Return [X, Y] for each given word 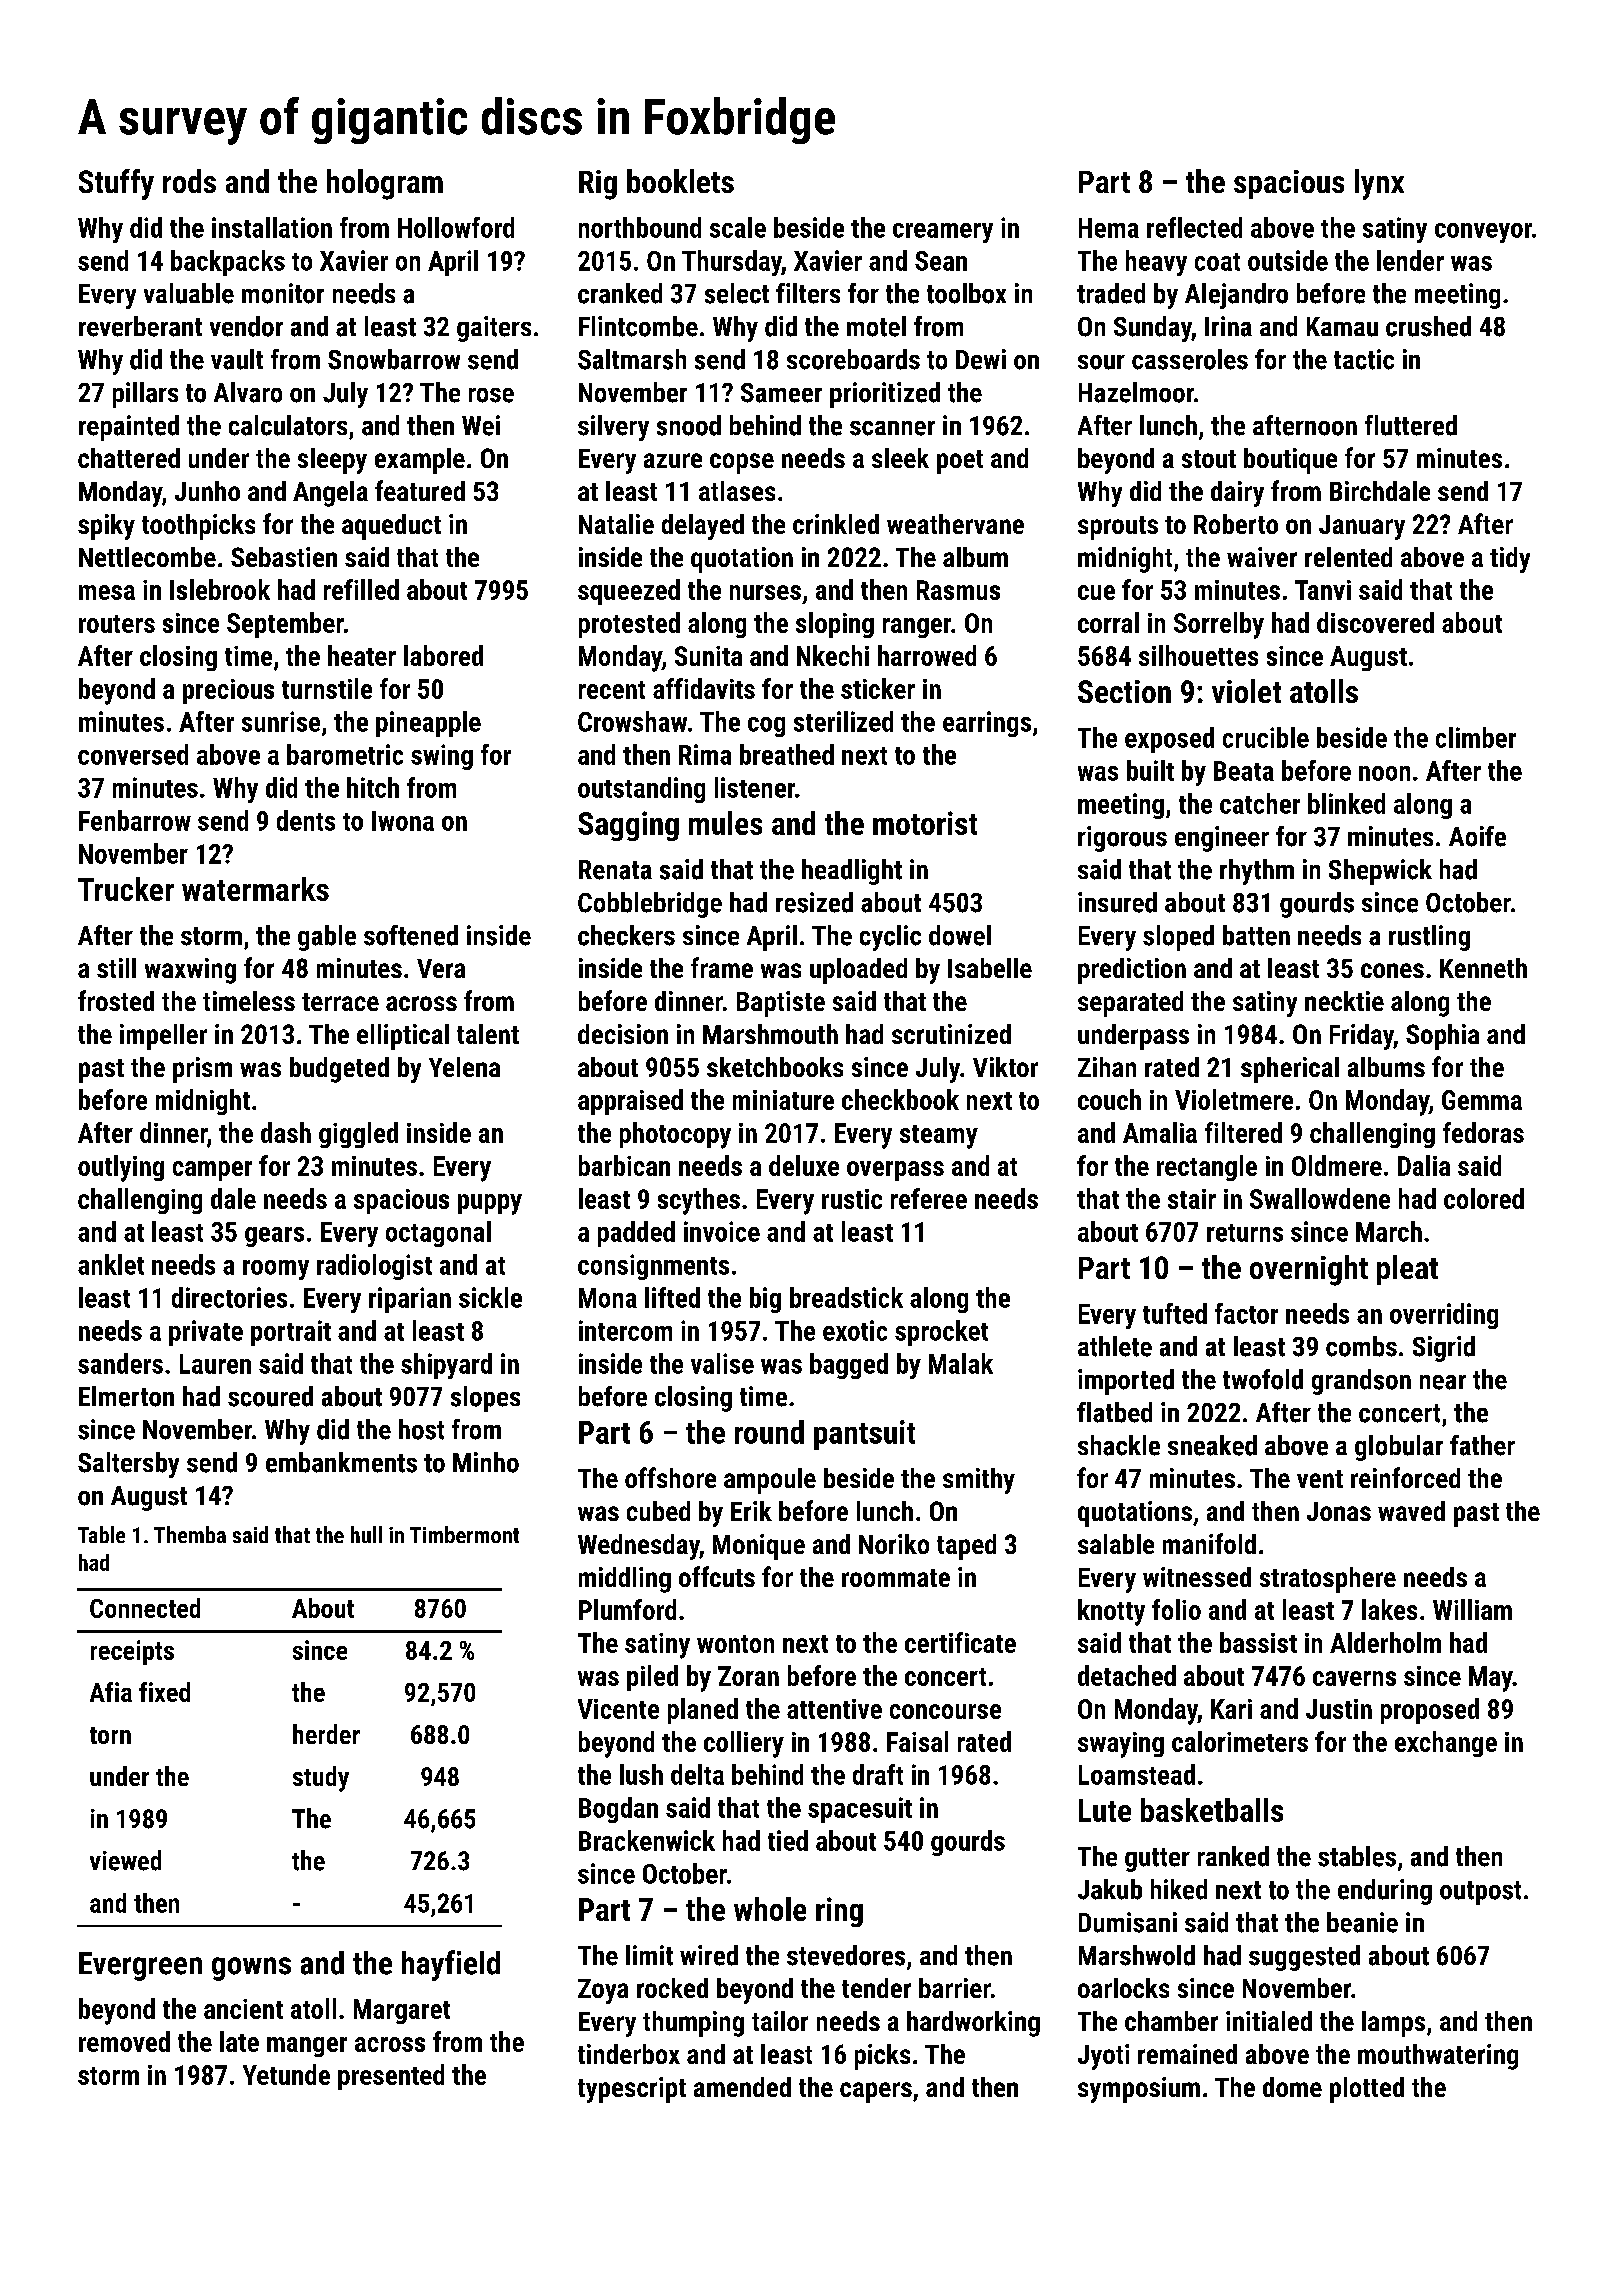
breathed [787, 754]
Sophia [1442, 1037]
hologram [385, 184]
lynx [1379, 184]
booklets [680, 181]
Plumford [627, 1609]
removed [124, 2041]
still [116, 968]
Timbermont [464, 1534]
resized [814, 902]
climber [1476, 737]
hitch [373, 787]
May [1491, 1679]
